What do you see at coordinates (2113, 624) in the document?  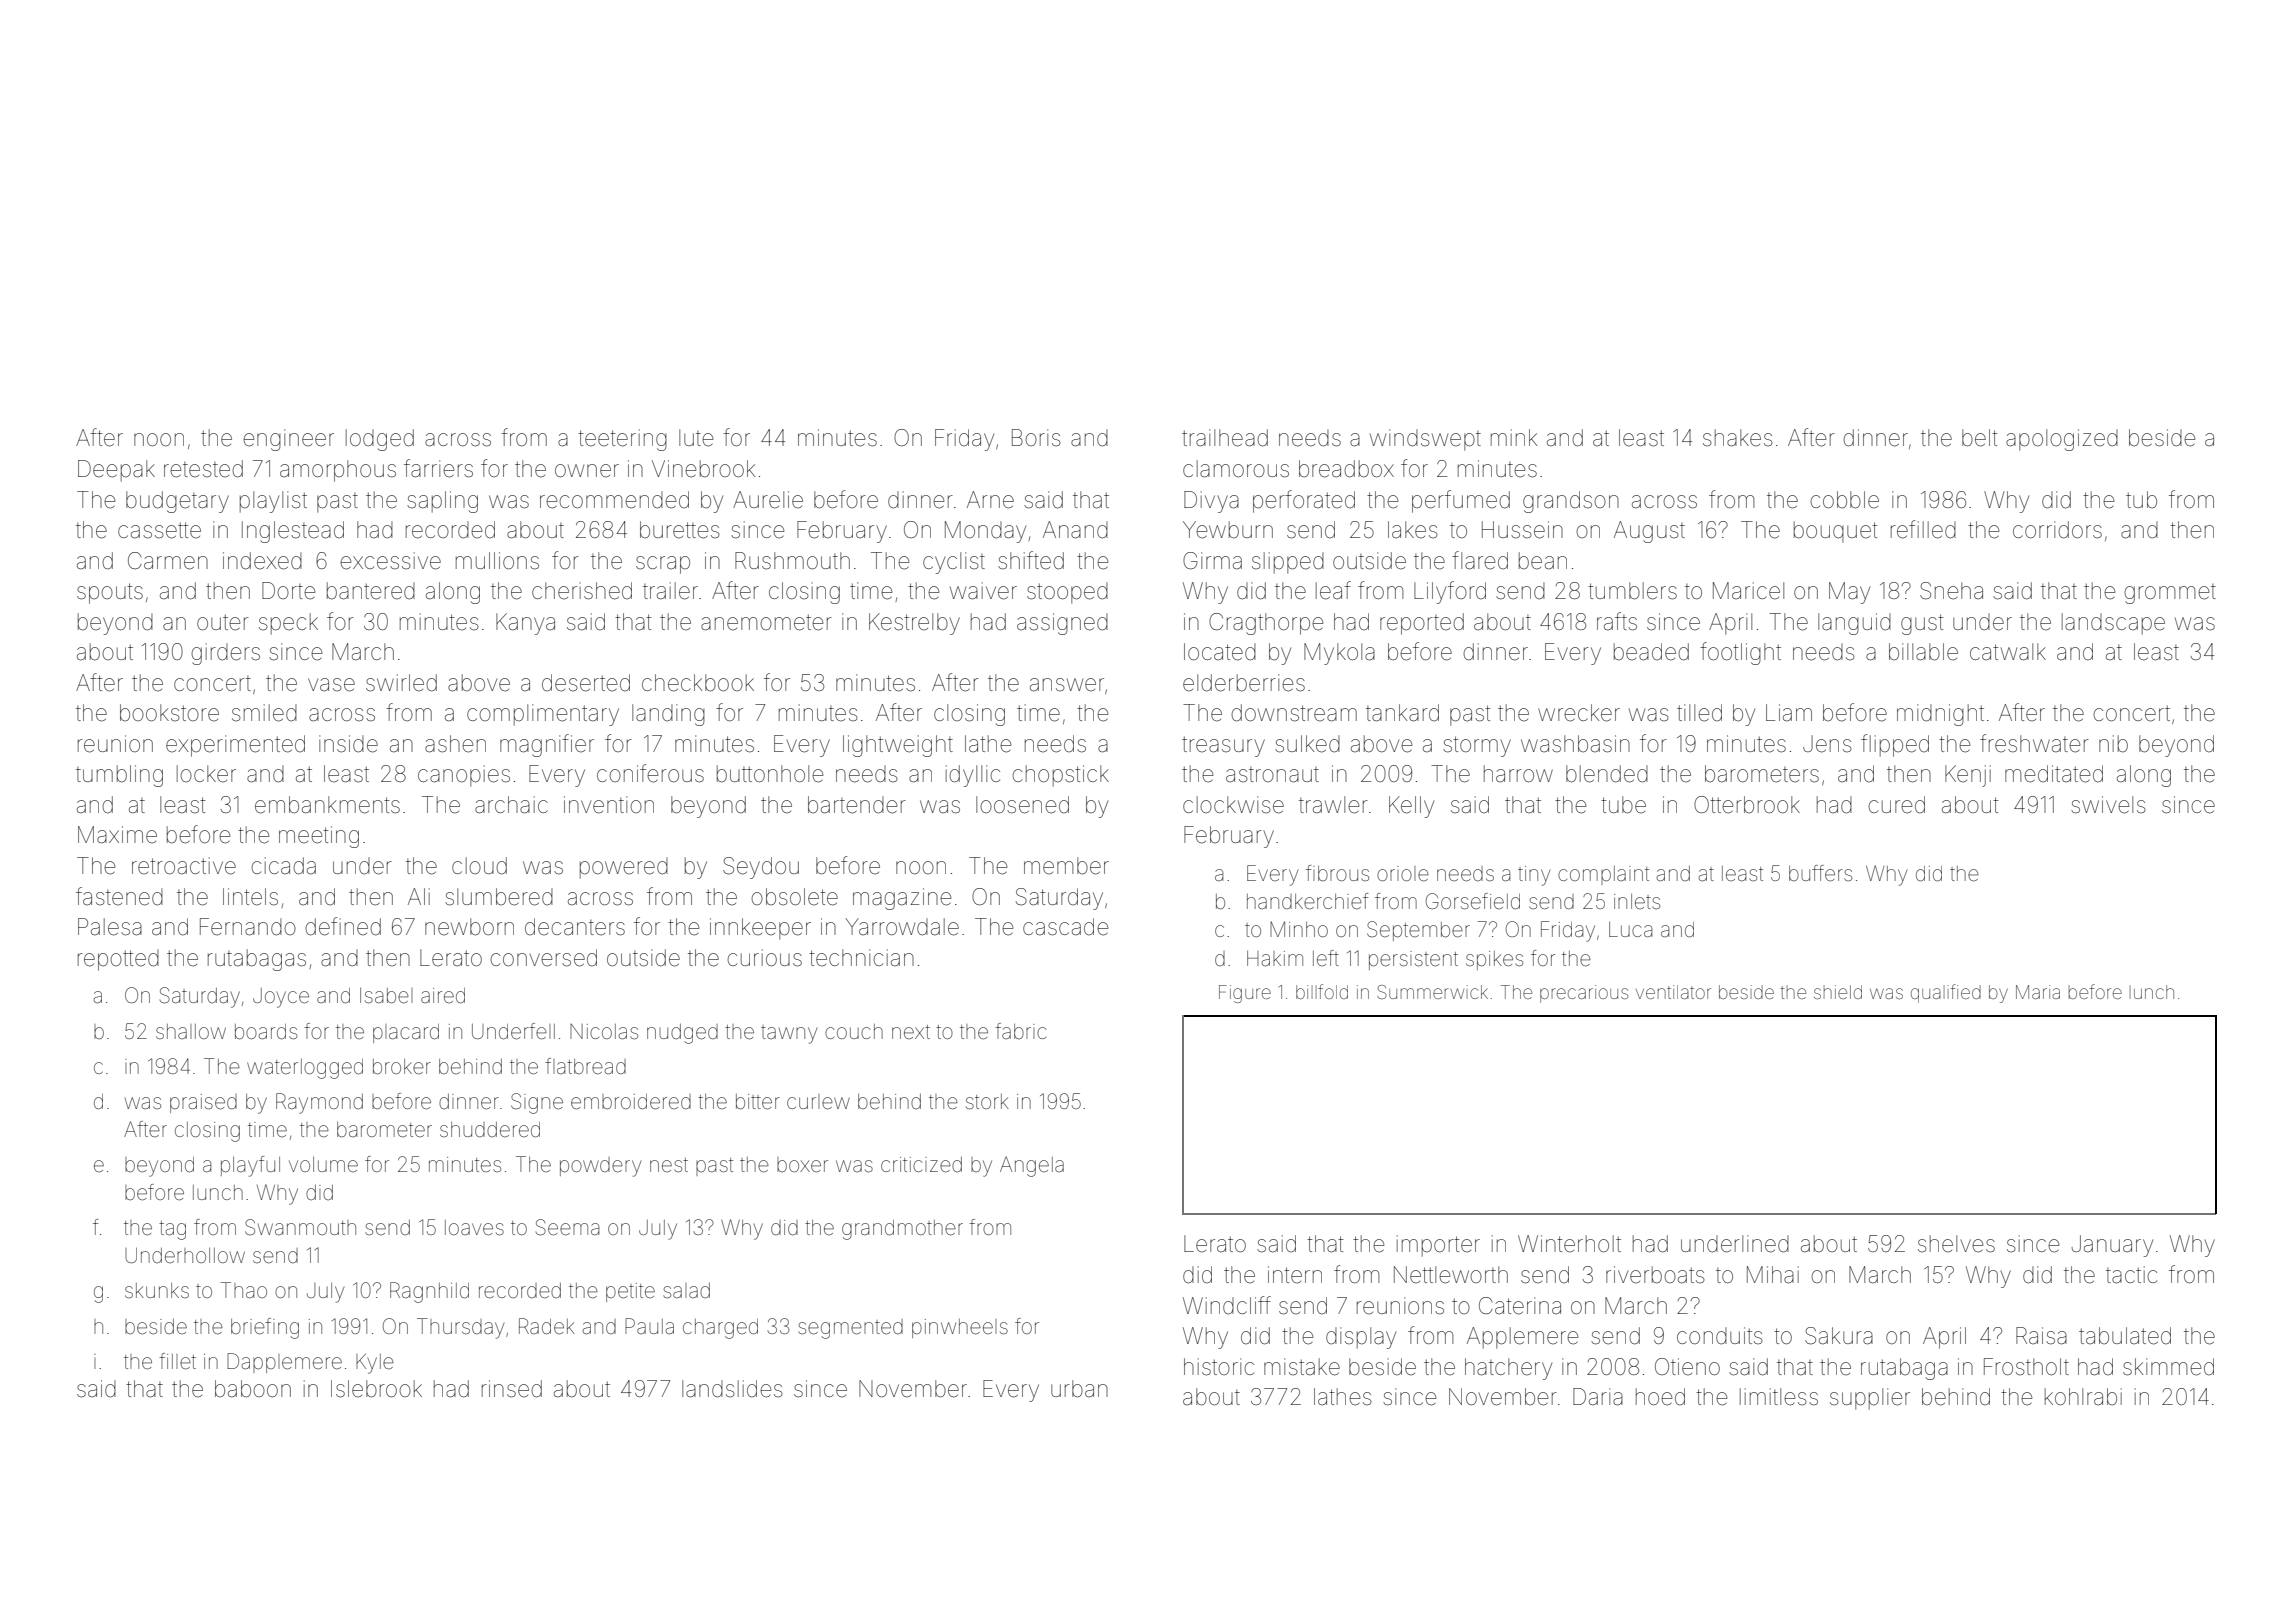 I see `landscape` at bounding box center [2113, 624].
